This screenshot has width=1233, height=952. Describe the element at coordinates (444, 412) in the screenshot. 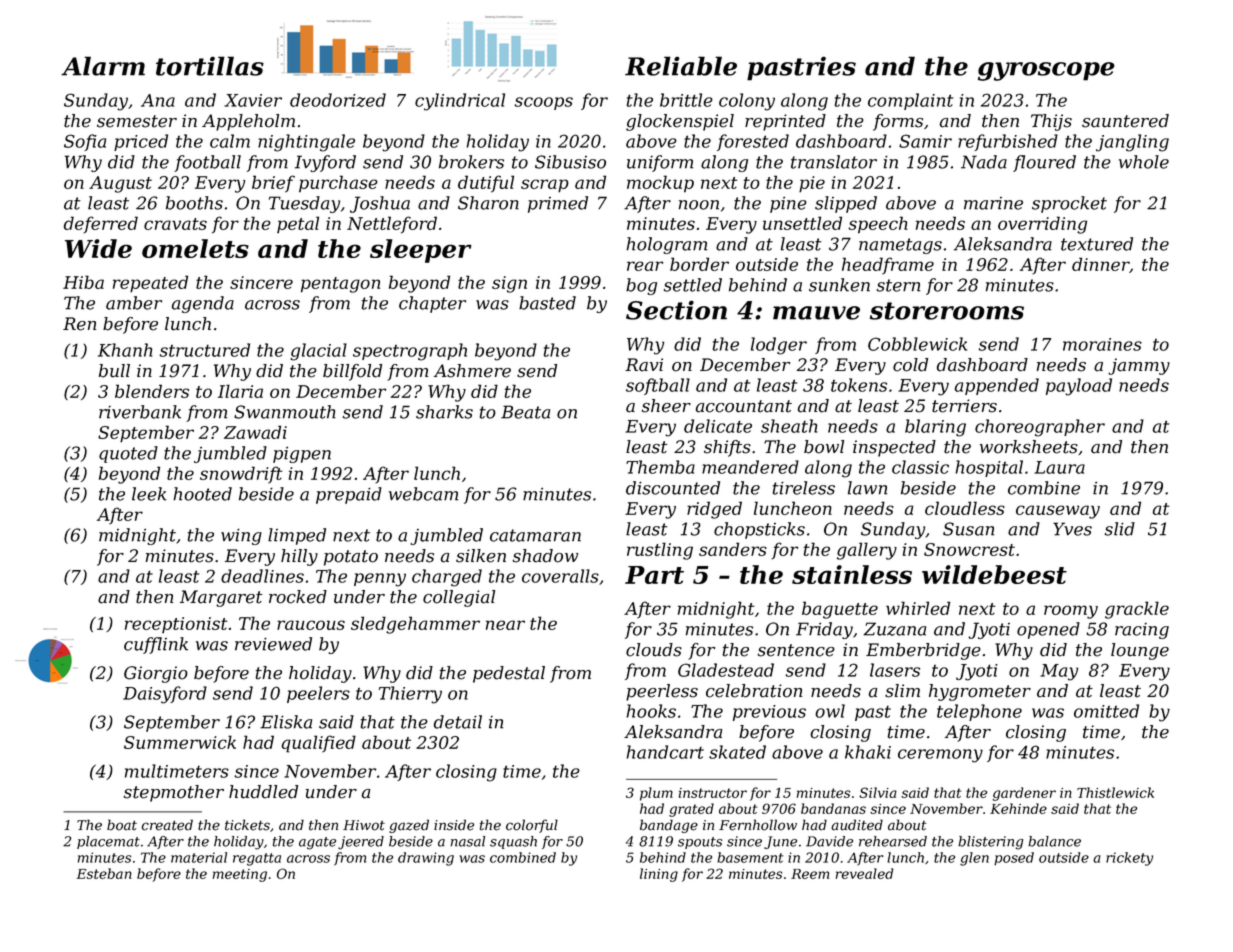

I see `sharks` at that location.
